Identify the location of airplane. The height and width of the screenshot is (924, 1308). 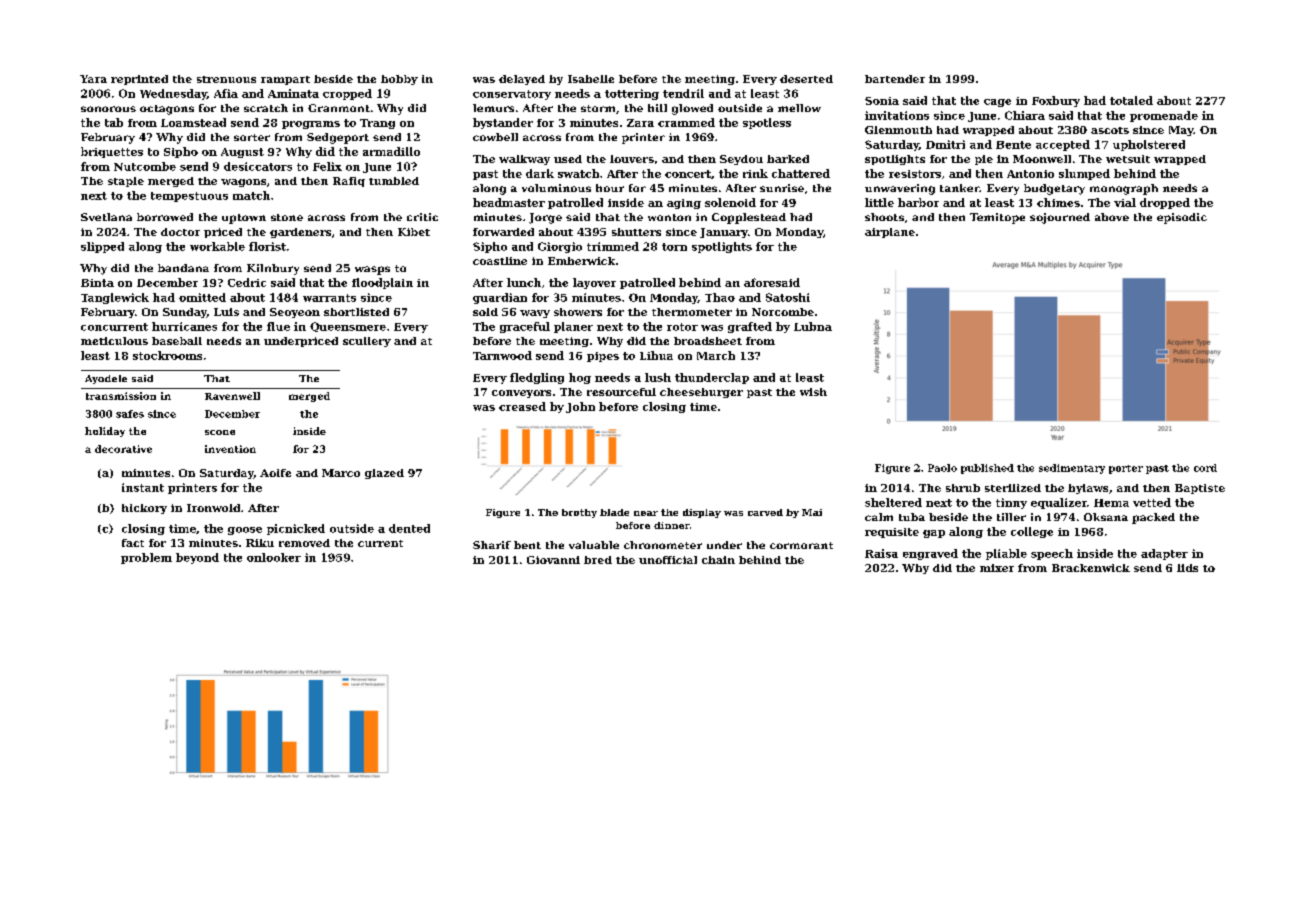
(890, 233).
